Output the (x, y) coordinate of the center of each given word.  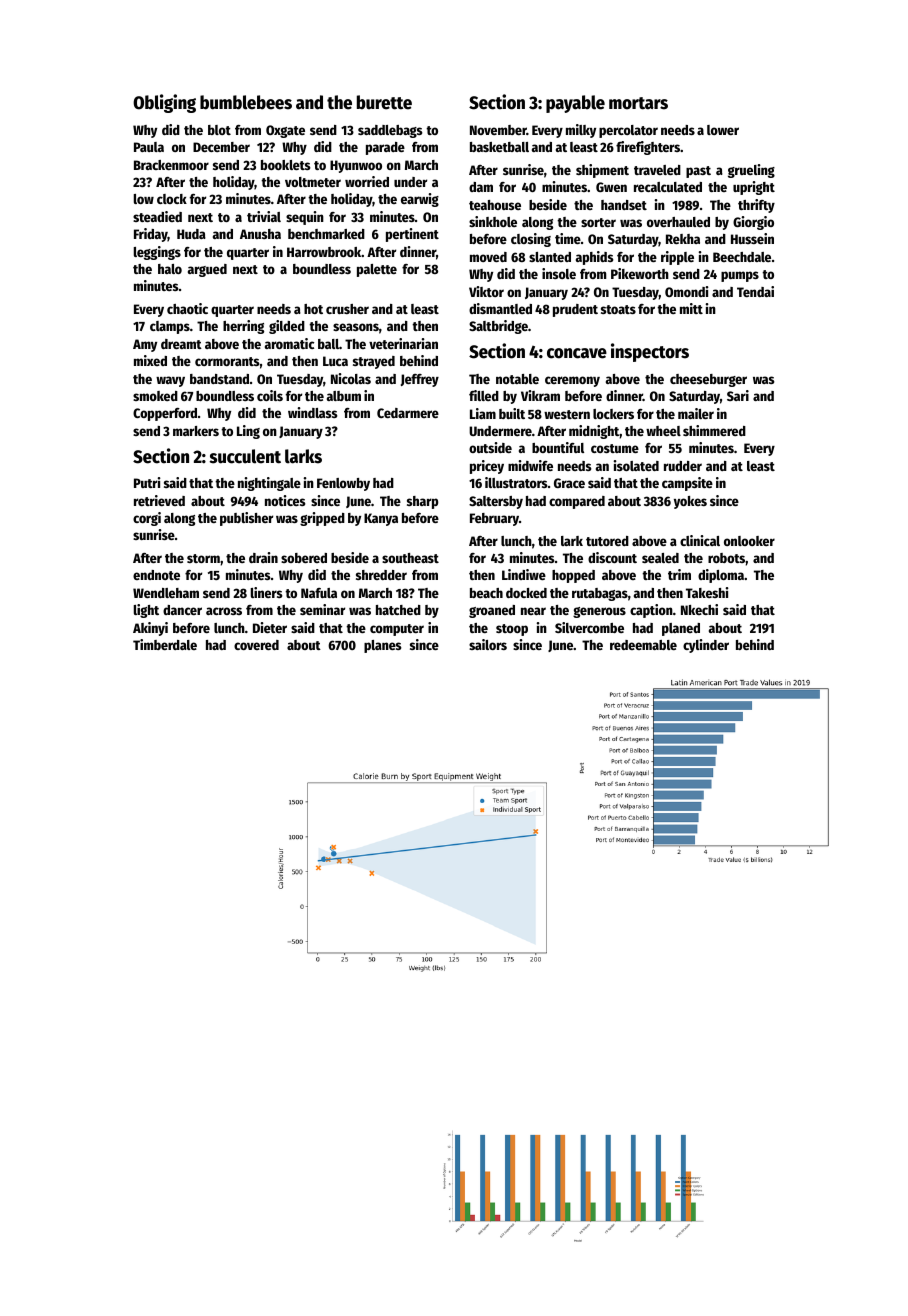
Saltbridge (498, 327)
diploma (721, 576)
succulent (245, 456)
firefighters (648, 148)
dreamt (181, 344)
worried (367, 181)
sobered (304, 558)
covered (256, 645)
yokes (690, 502)
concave (577, 353)
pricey (487, 467)
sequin (305, 218)
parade (385, 148)
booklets (286, 165)
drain (263, 557)
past (698, 172)
